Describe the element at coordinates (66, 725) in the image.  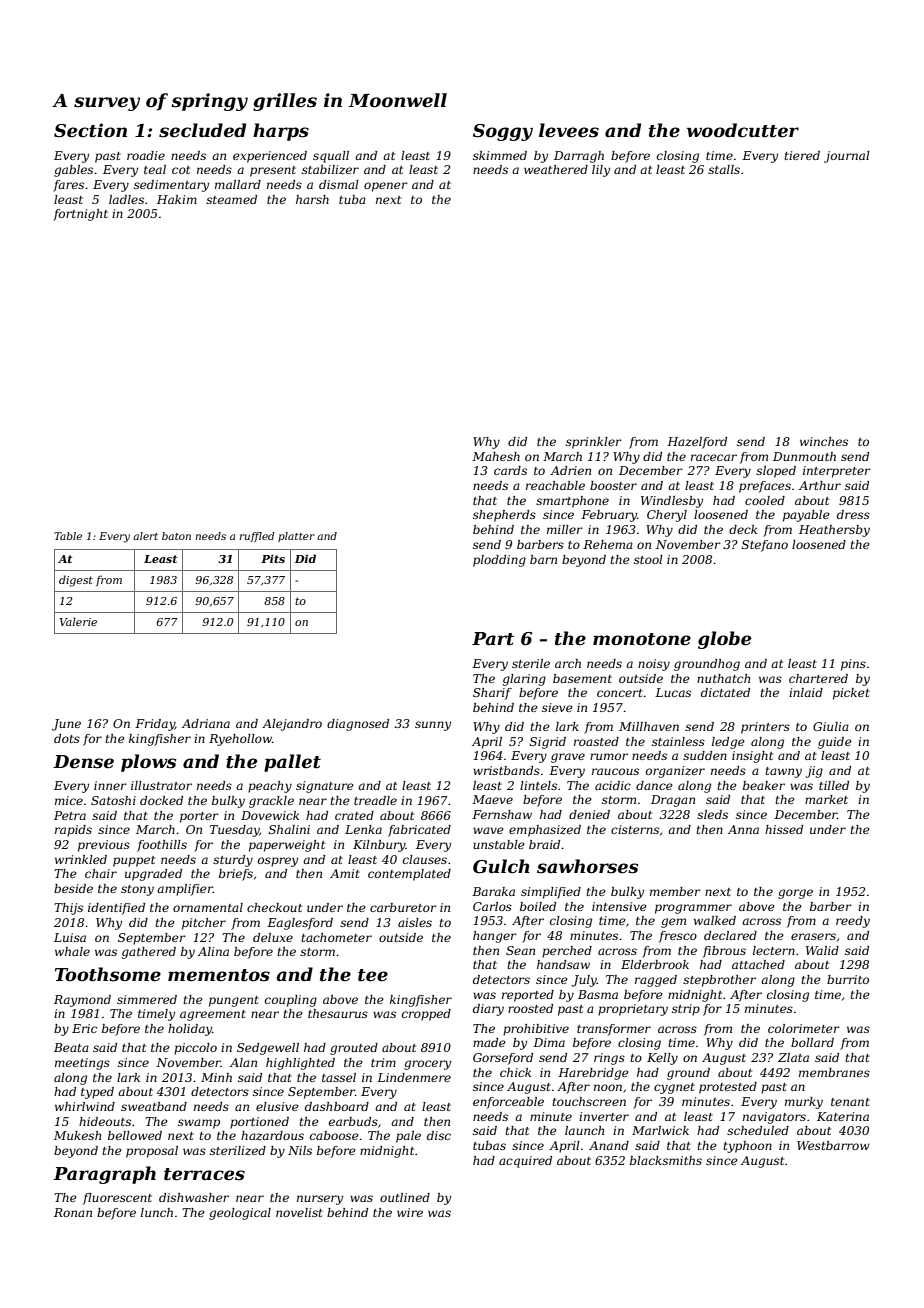
I see `June` at that location.
